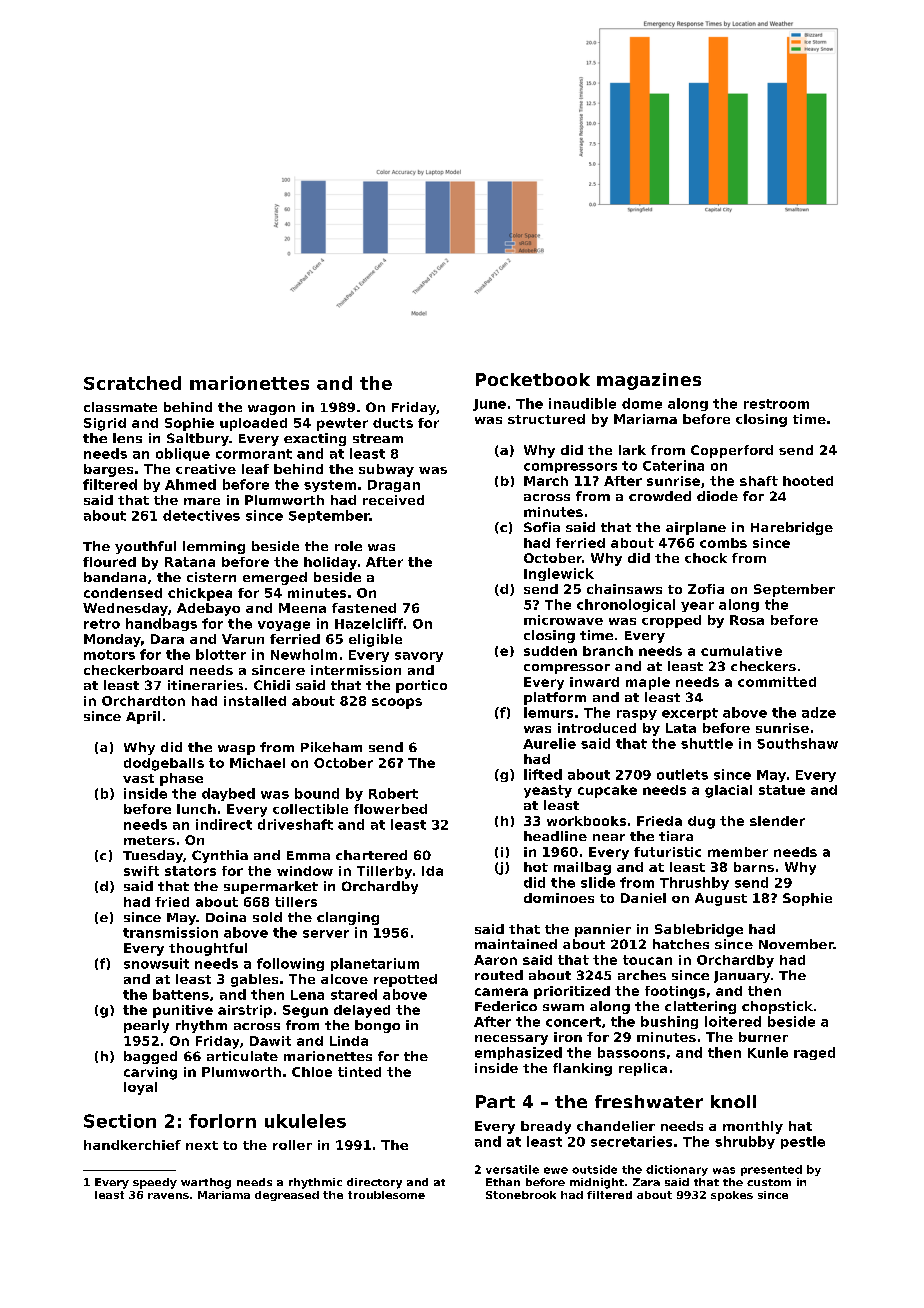 Image resolution: width=924 pixels, height=1308 pixels. I want to click on Saltbury, so click(198, 439).
